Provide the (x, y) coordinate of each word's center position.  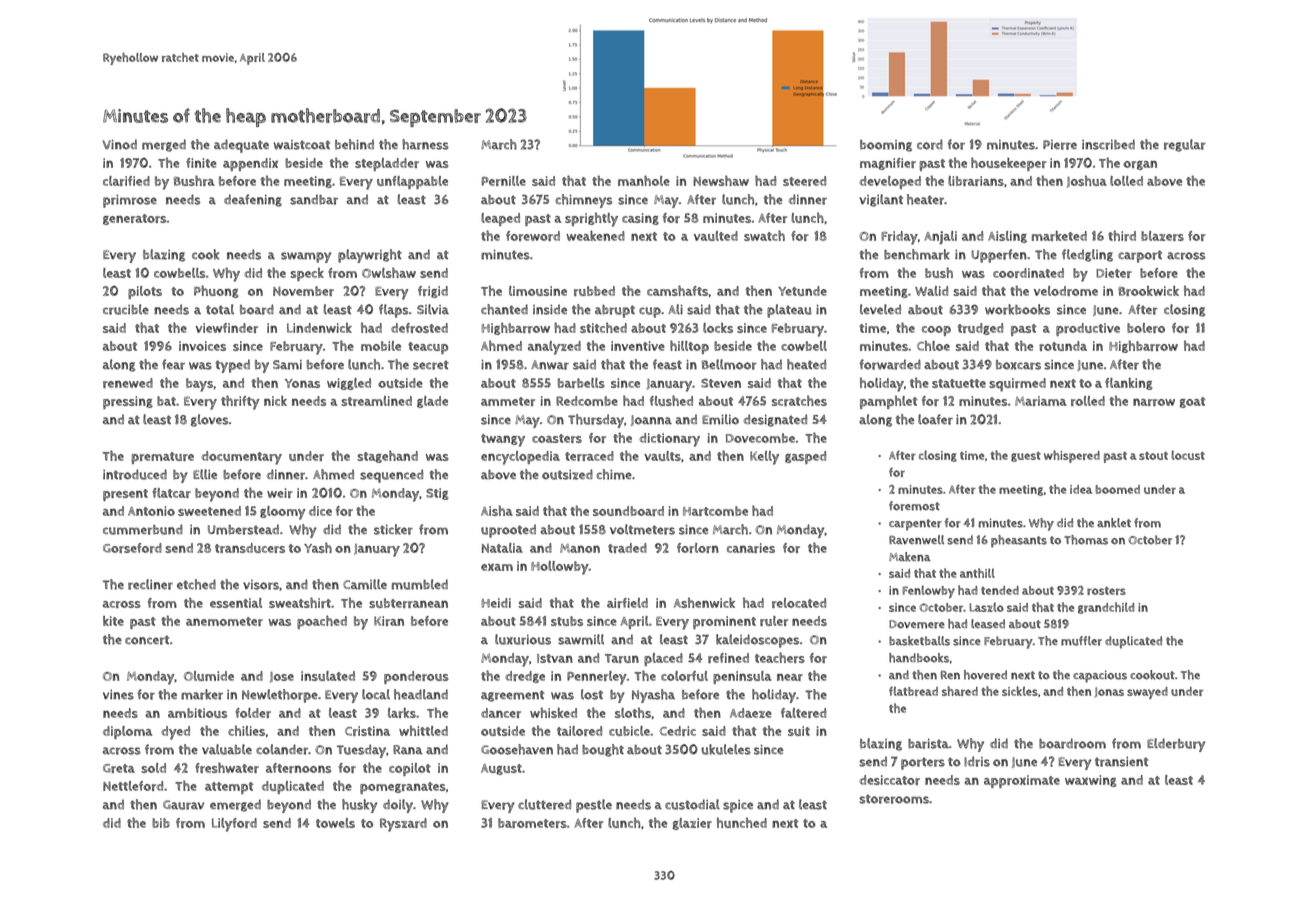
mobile (381, 346)
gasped (805, 457)
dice (320, 511)
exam (497, 567)
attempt (229, 788)
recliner (150, 584)
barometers (532, 823)
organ (1140, 165)
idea (1081, 489)
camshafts (677, 290)
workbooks (1017, 309)
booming (886, 146)
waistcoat (302, 145)
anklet (1114, 523)
